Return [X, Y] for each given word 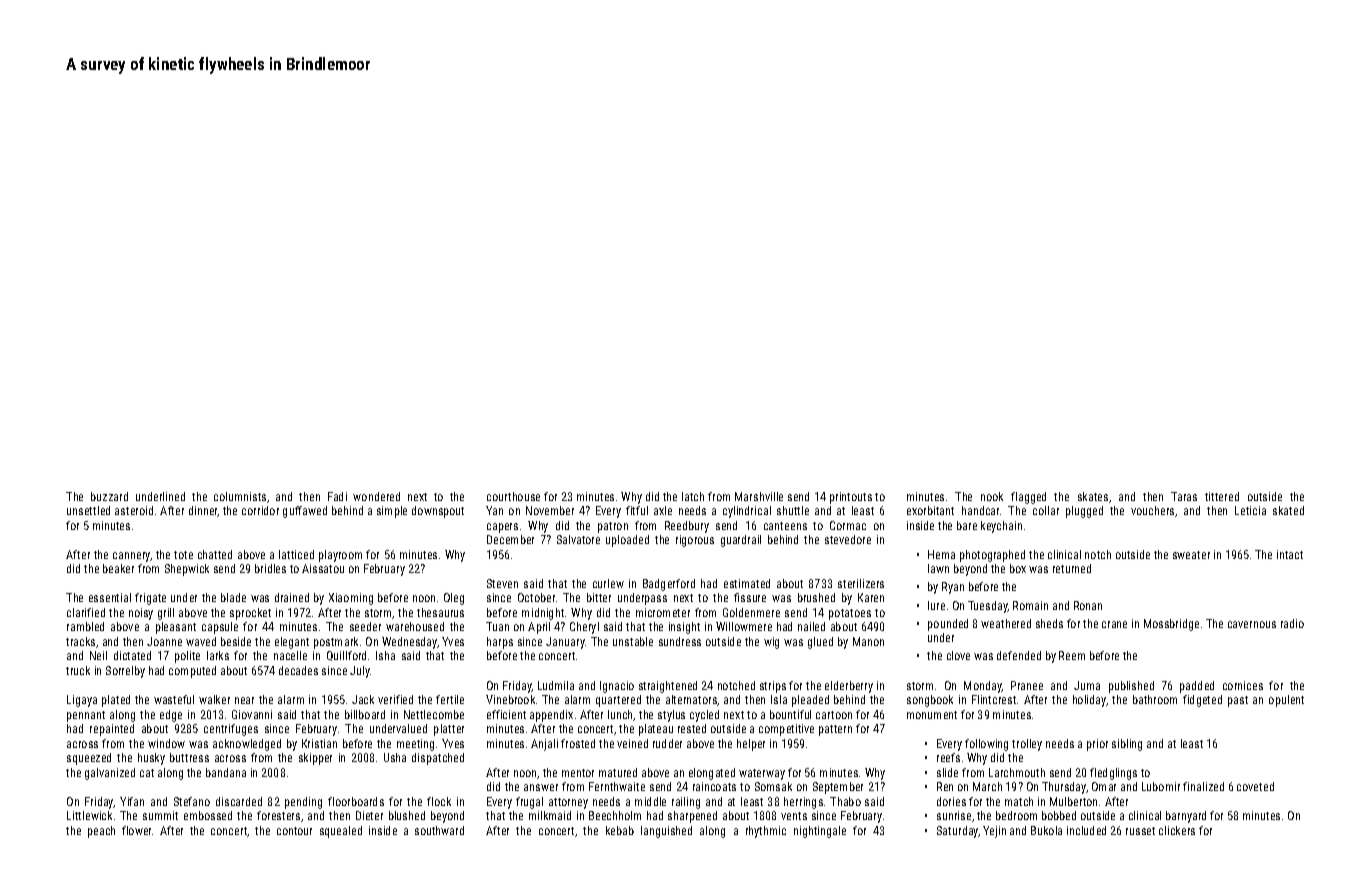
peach [101, 832]
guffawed [305, 512]
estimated [747, 583]
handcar [980, 510]
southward [439, 830]
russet [1140, 831]
